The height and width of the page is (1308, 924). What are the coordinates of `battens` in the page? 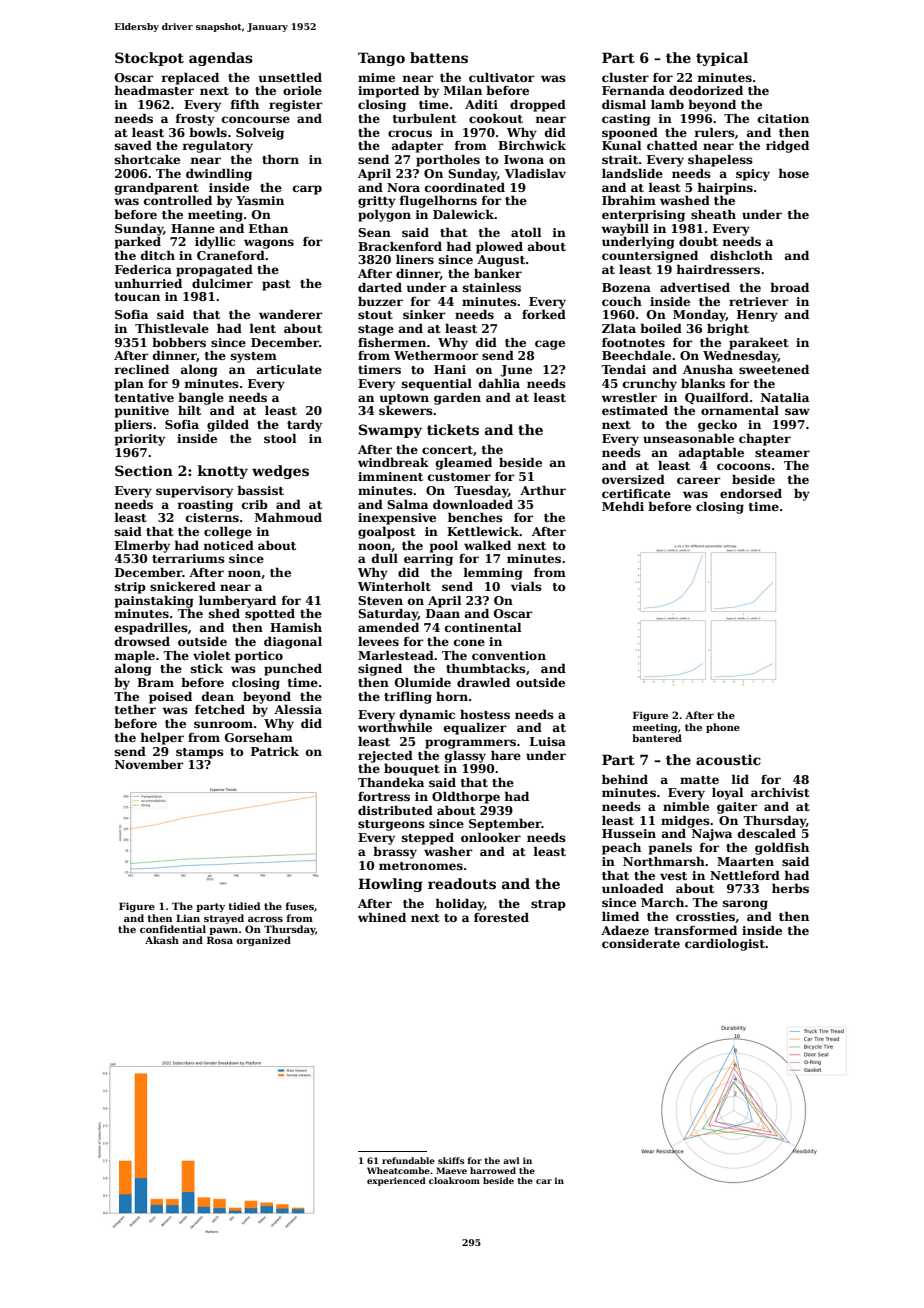 It's located at (439, 57).
